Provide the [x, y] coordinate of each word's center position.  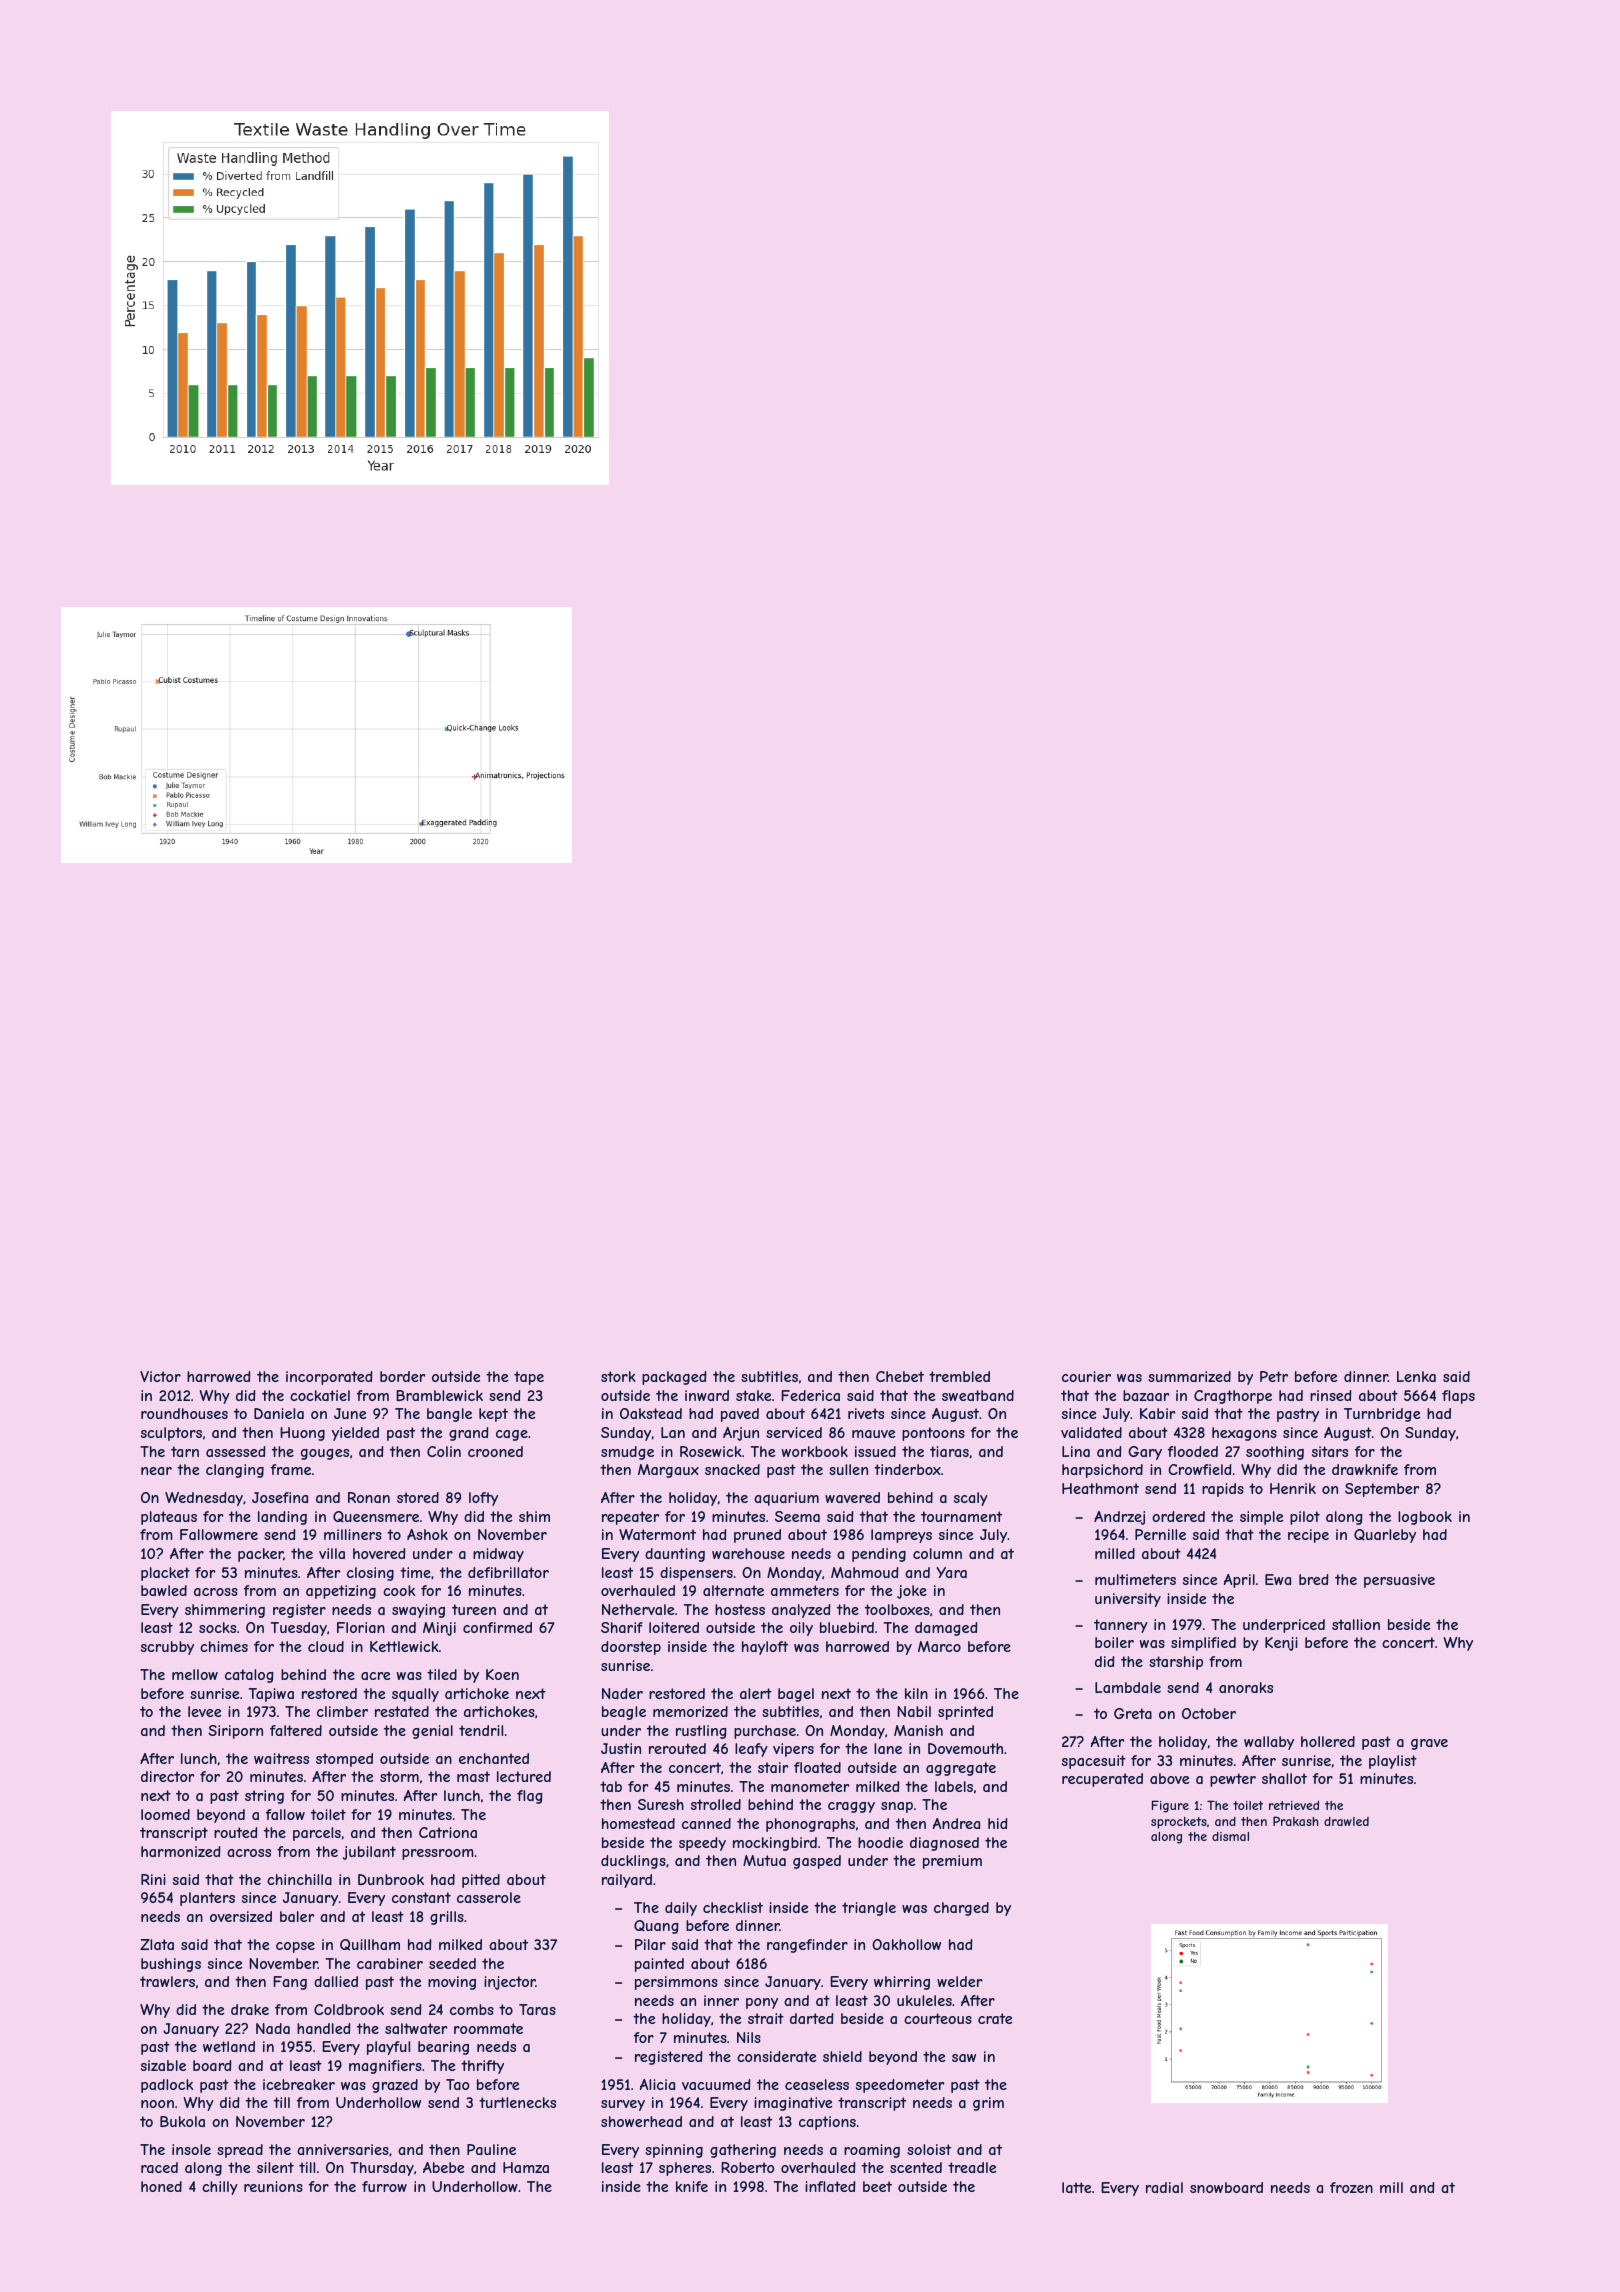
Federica [810, 1395]
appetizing [341, 1592]
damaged [946, 1629]
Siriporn [235, 1732]
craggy [851, 1807]
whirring [902, 1983]
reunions [273, 2186]
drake [250, 2009]
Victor [160, 1376]
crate [995, 2018]
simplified [1203, 1644]
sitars [1330, 1451]
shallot [1284, 1778]
